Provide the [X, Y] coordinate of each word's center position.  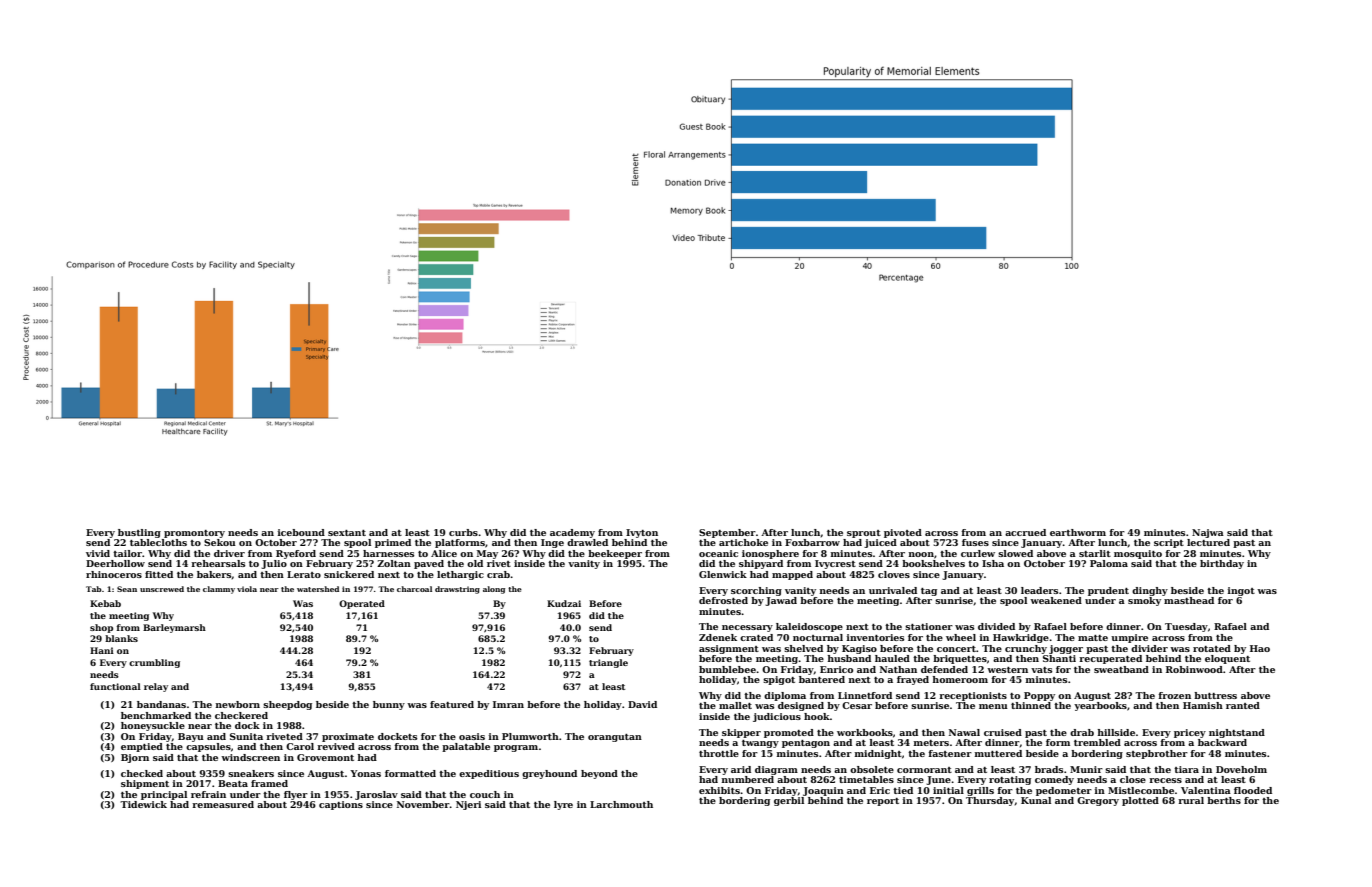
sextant [347, 533]
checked [142, 773]
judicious [777, 717]
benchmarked [156, 715]
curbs [463, 532]
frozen [1174, 695]
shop [101, 628]
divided [996, 626]
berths [1224, 800]
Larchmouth [621, 804]
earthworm [1078, 532]
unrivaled [893, 590]
